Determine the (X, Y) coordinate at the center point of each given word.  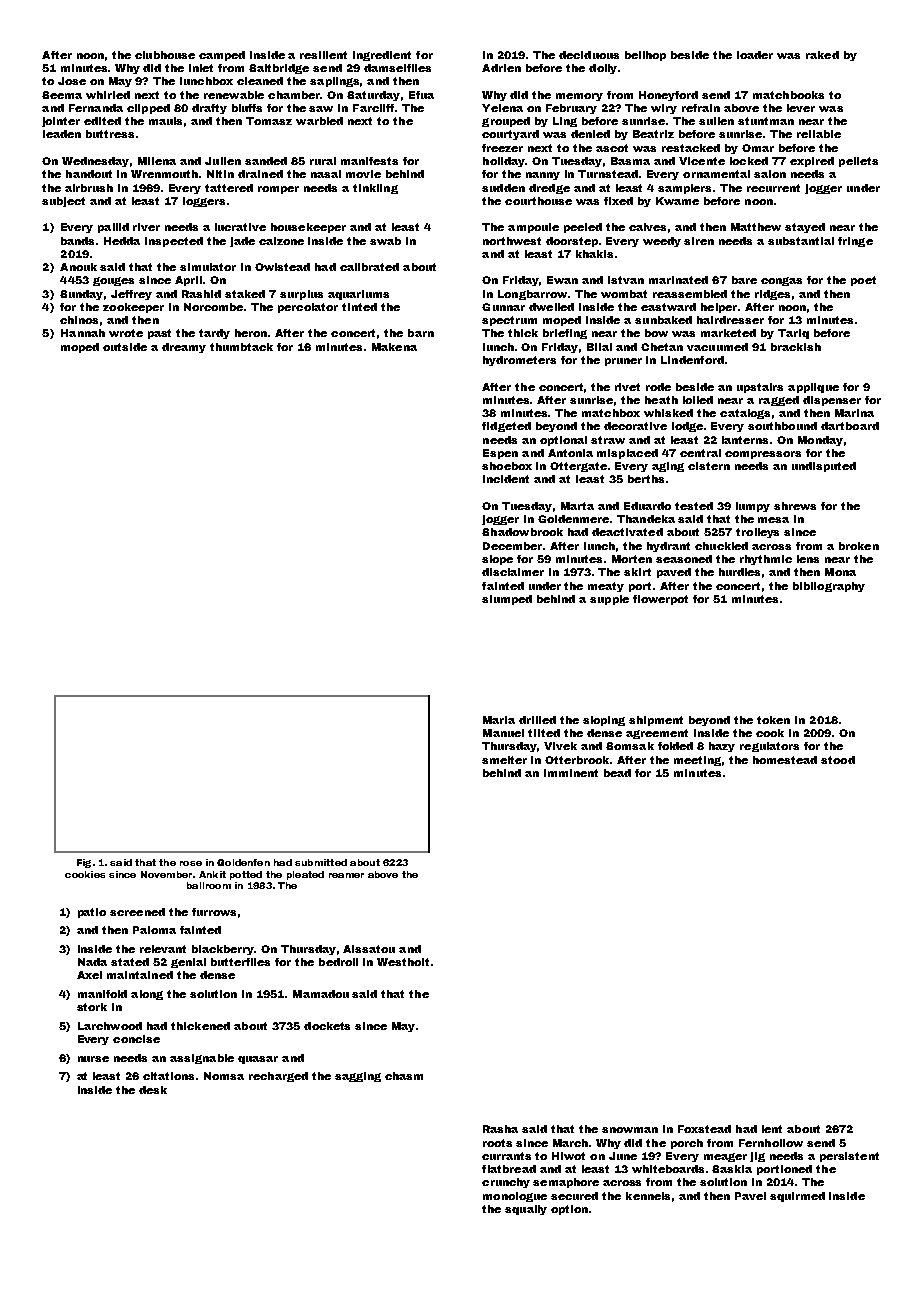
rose (191, 863)
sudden (503, 188)
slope (497, 560)
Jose (72, 81)
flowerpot (660, 600)
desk (153, 1090)
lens (808, 559)
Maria (499, 720)
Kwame (677, 201)
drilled (537, 720)
